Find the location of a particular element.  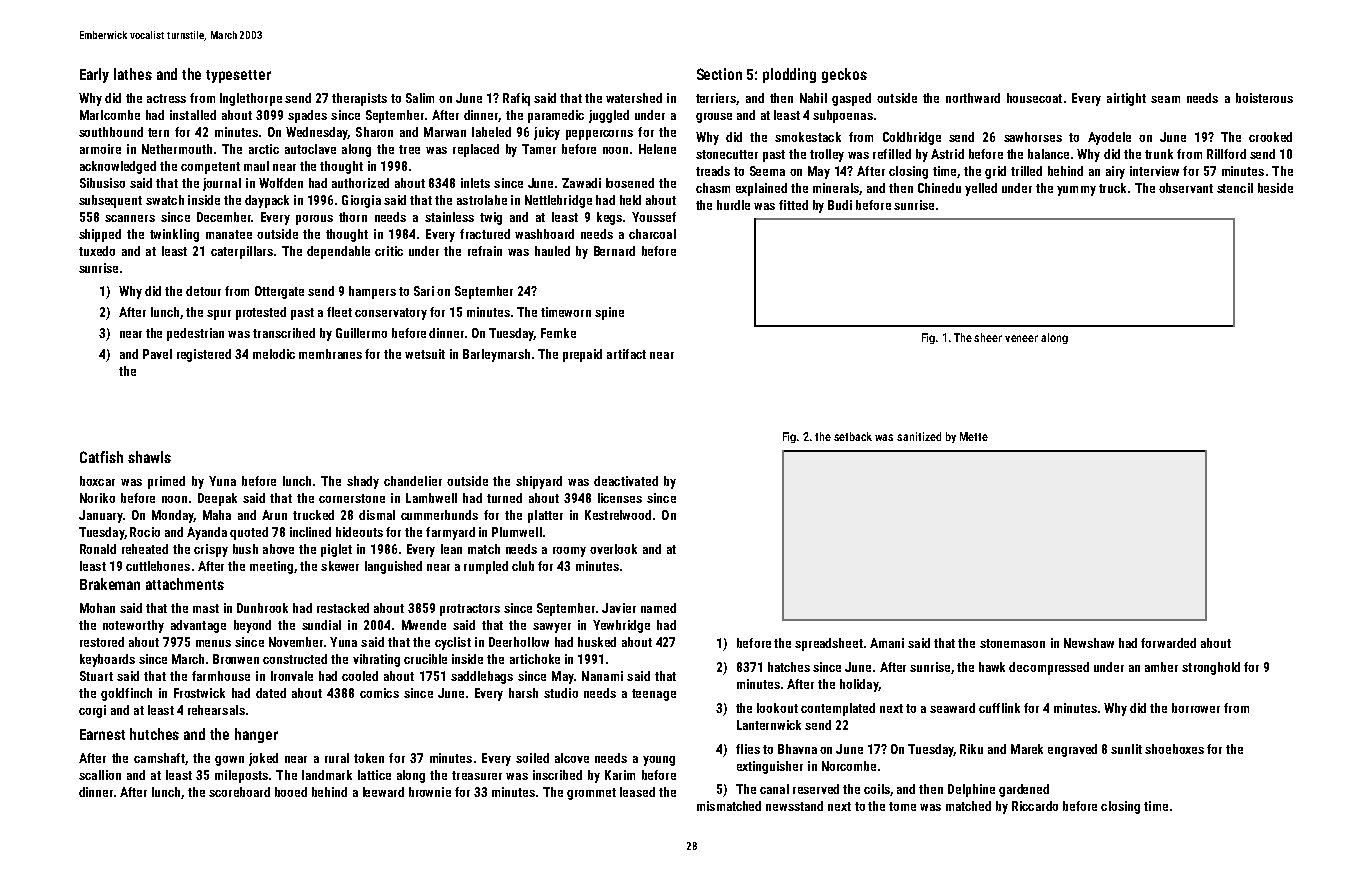

arctic is located at coordinates (264, 149).
